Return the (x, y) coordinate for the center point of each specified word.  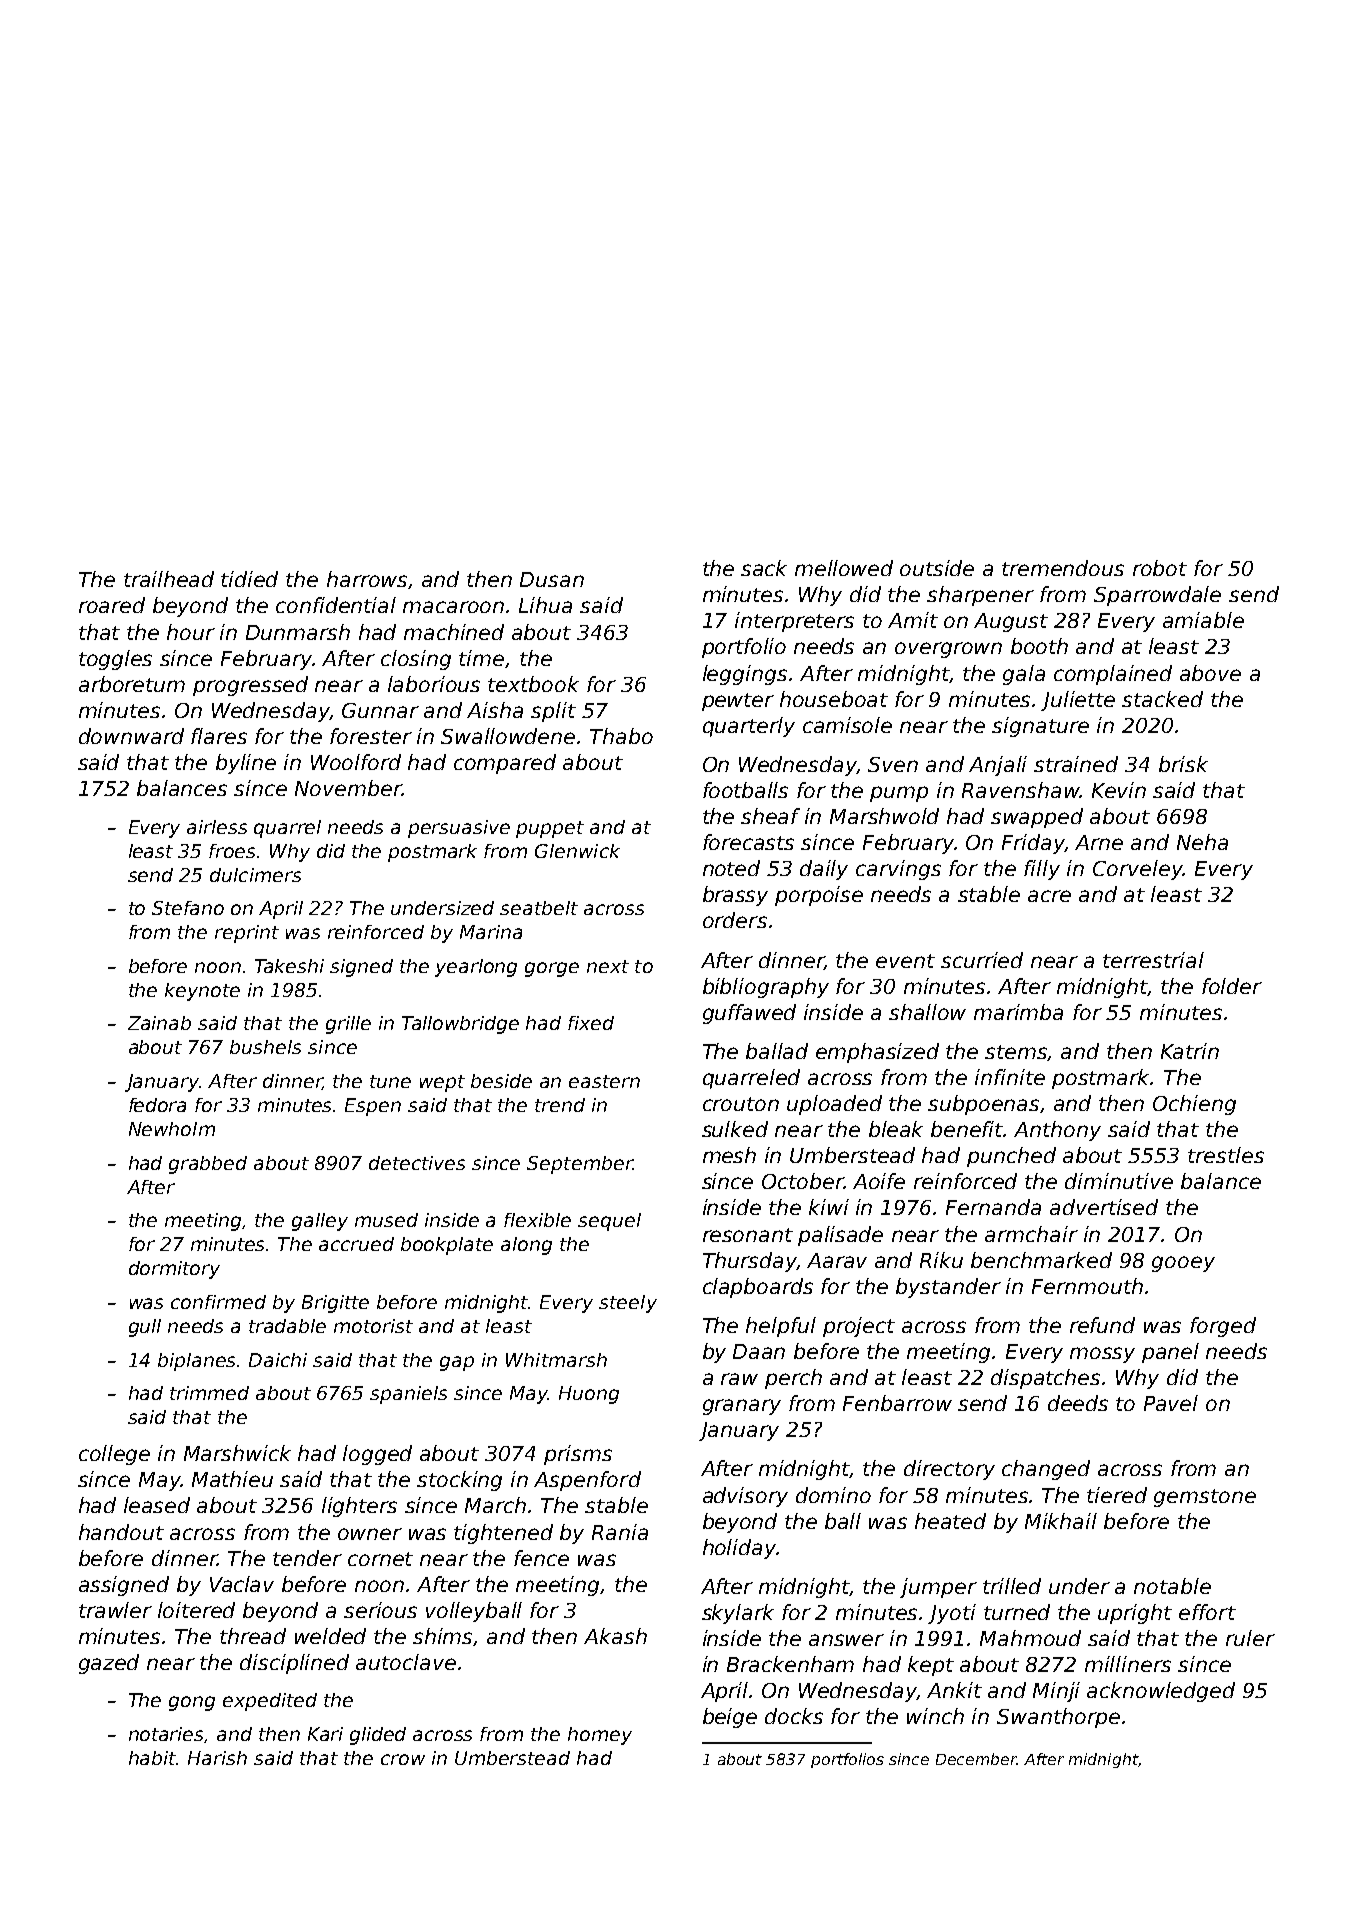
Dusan (552, 579)
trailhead (169, 579)
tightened (503, 1534)
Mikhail (1061, 1521)
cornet (380, 1559)
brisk (1183, 764)
